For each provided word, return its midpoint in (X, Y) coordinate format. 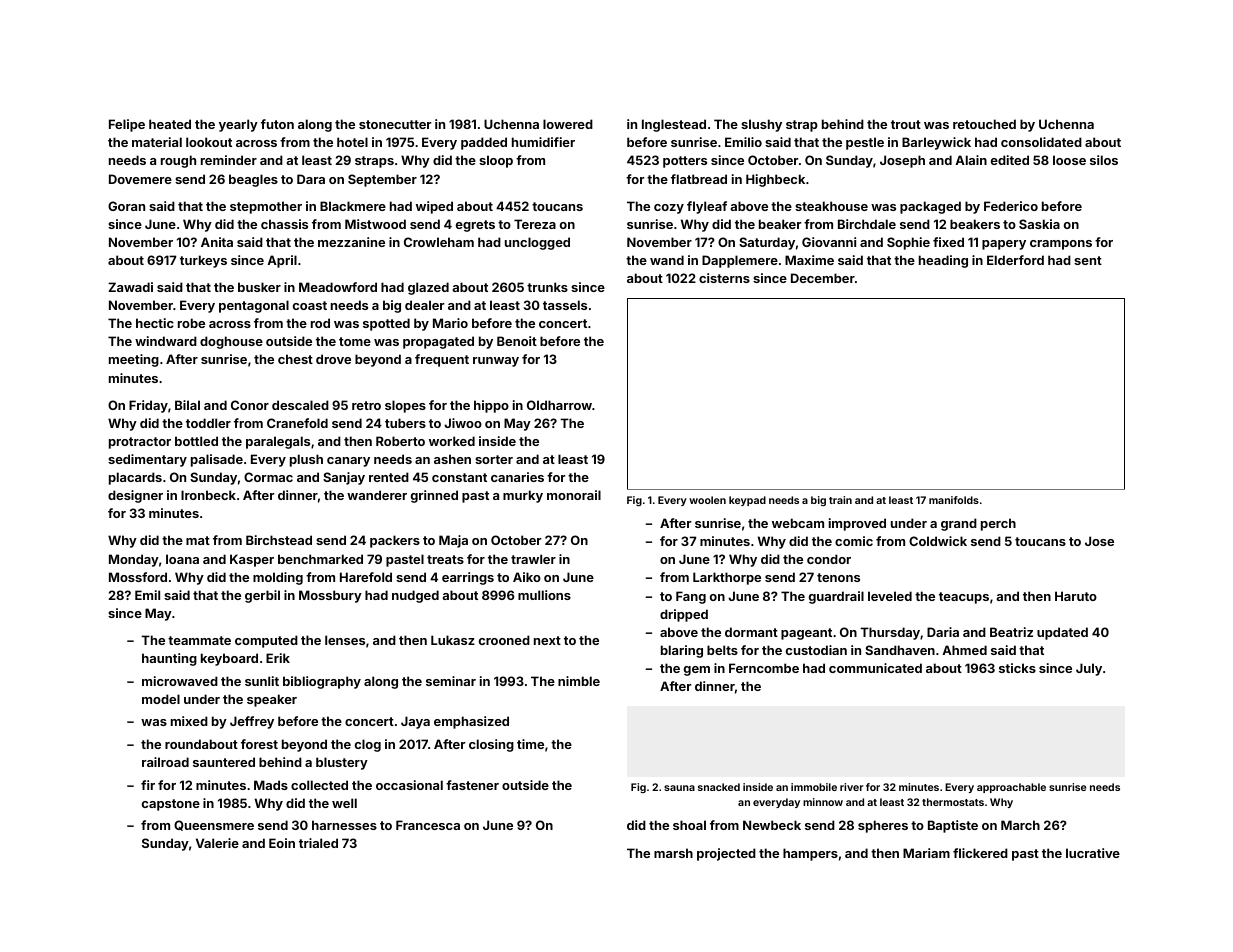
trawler (533, 559)
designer (135, 496)
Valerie (217, 843)
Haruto (1076, 596)
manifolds (954, 500)
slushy (761, 125)
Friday (148, 406)
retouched (984, 124)
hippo (491, 406)
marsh (673, 853)
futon (277, 124)
